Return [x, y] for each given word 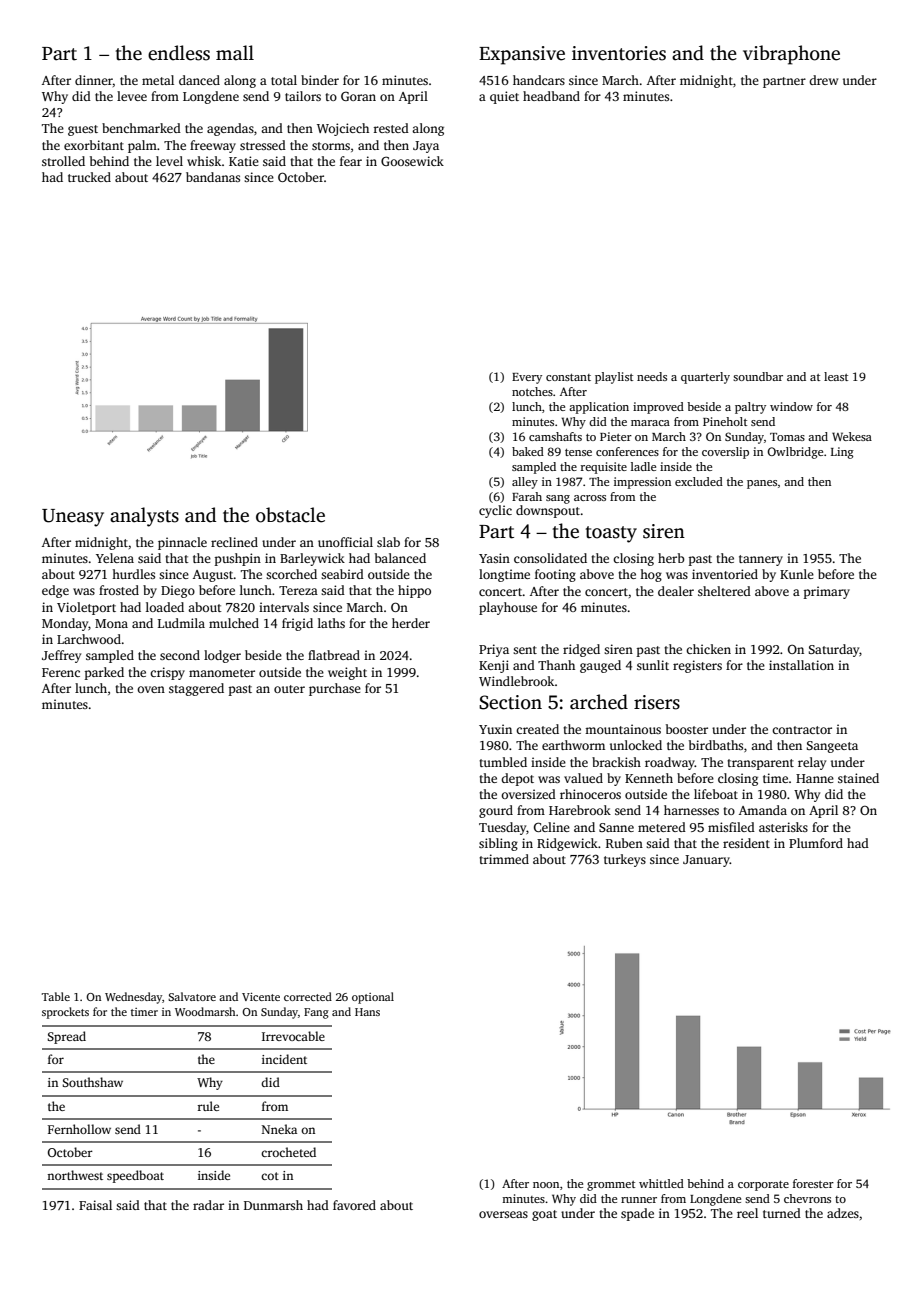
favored [354, 1205]
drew [823, 80]
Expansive [522, 55]
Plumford [816, 843]
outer [289, 689]
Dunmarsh [273, 1205]
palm [142, 146]
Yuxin [495, 729]
